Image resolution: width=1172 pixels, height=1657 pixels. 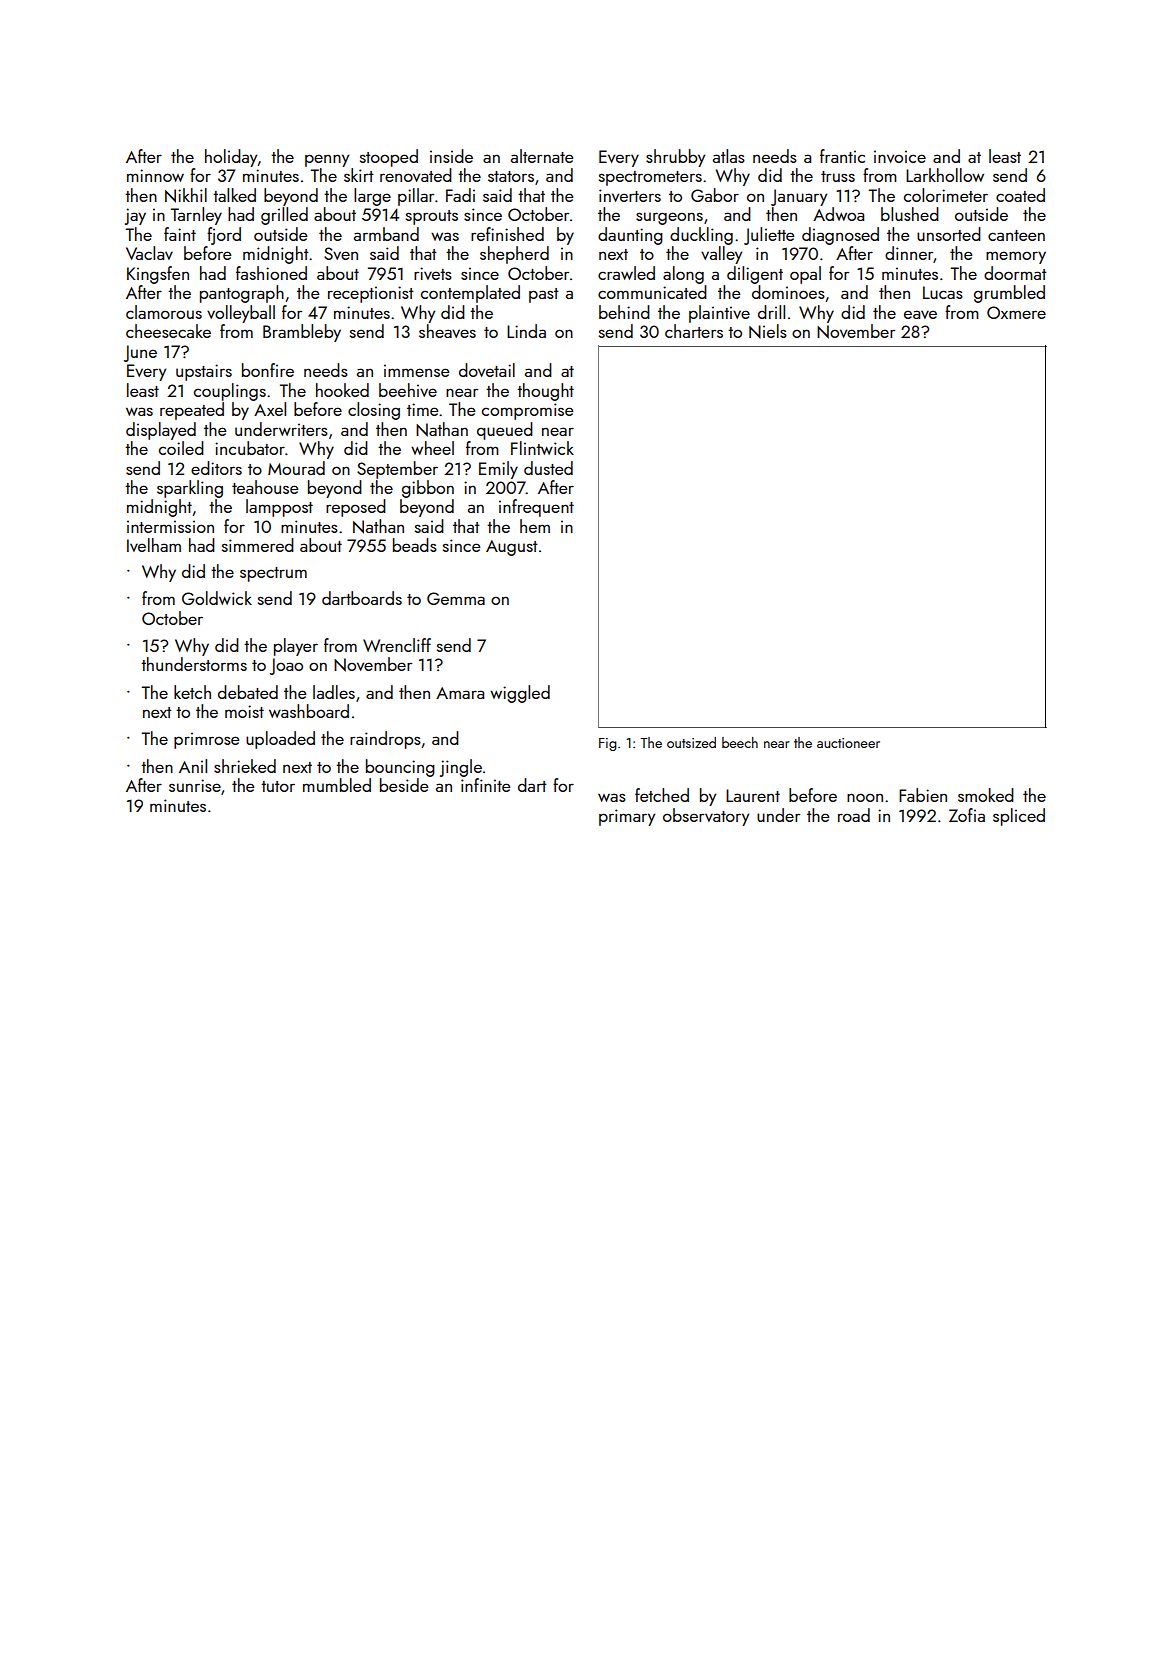 I want to click on smoked, so click(x=986, y=795).
